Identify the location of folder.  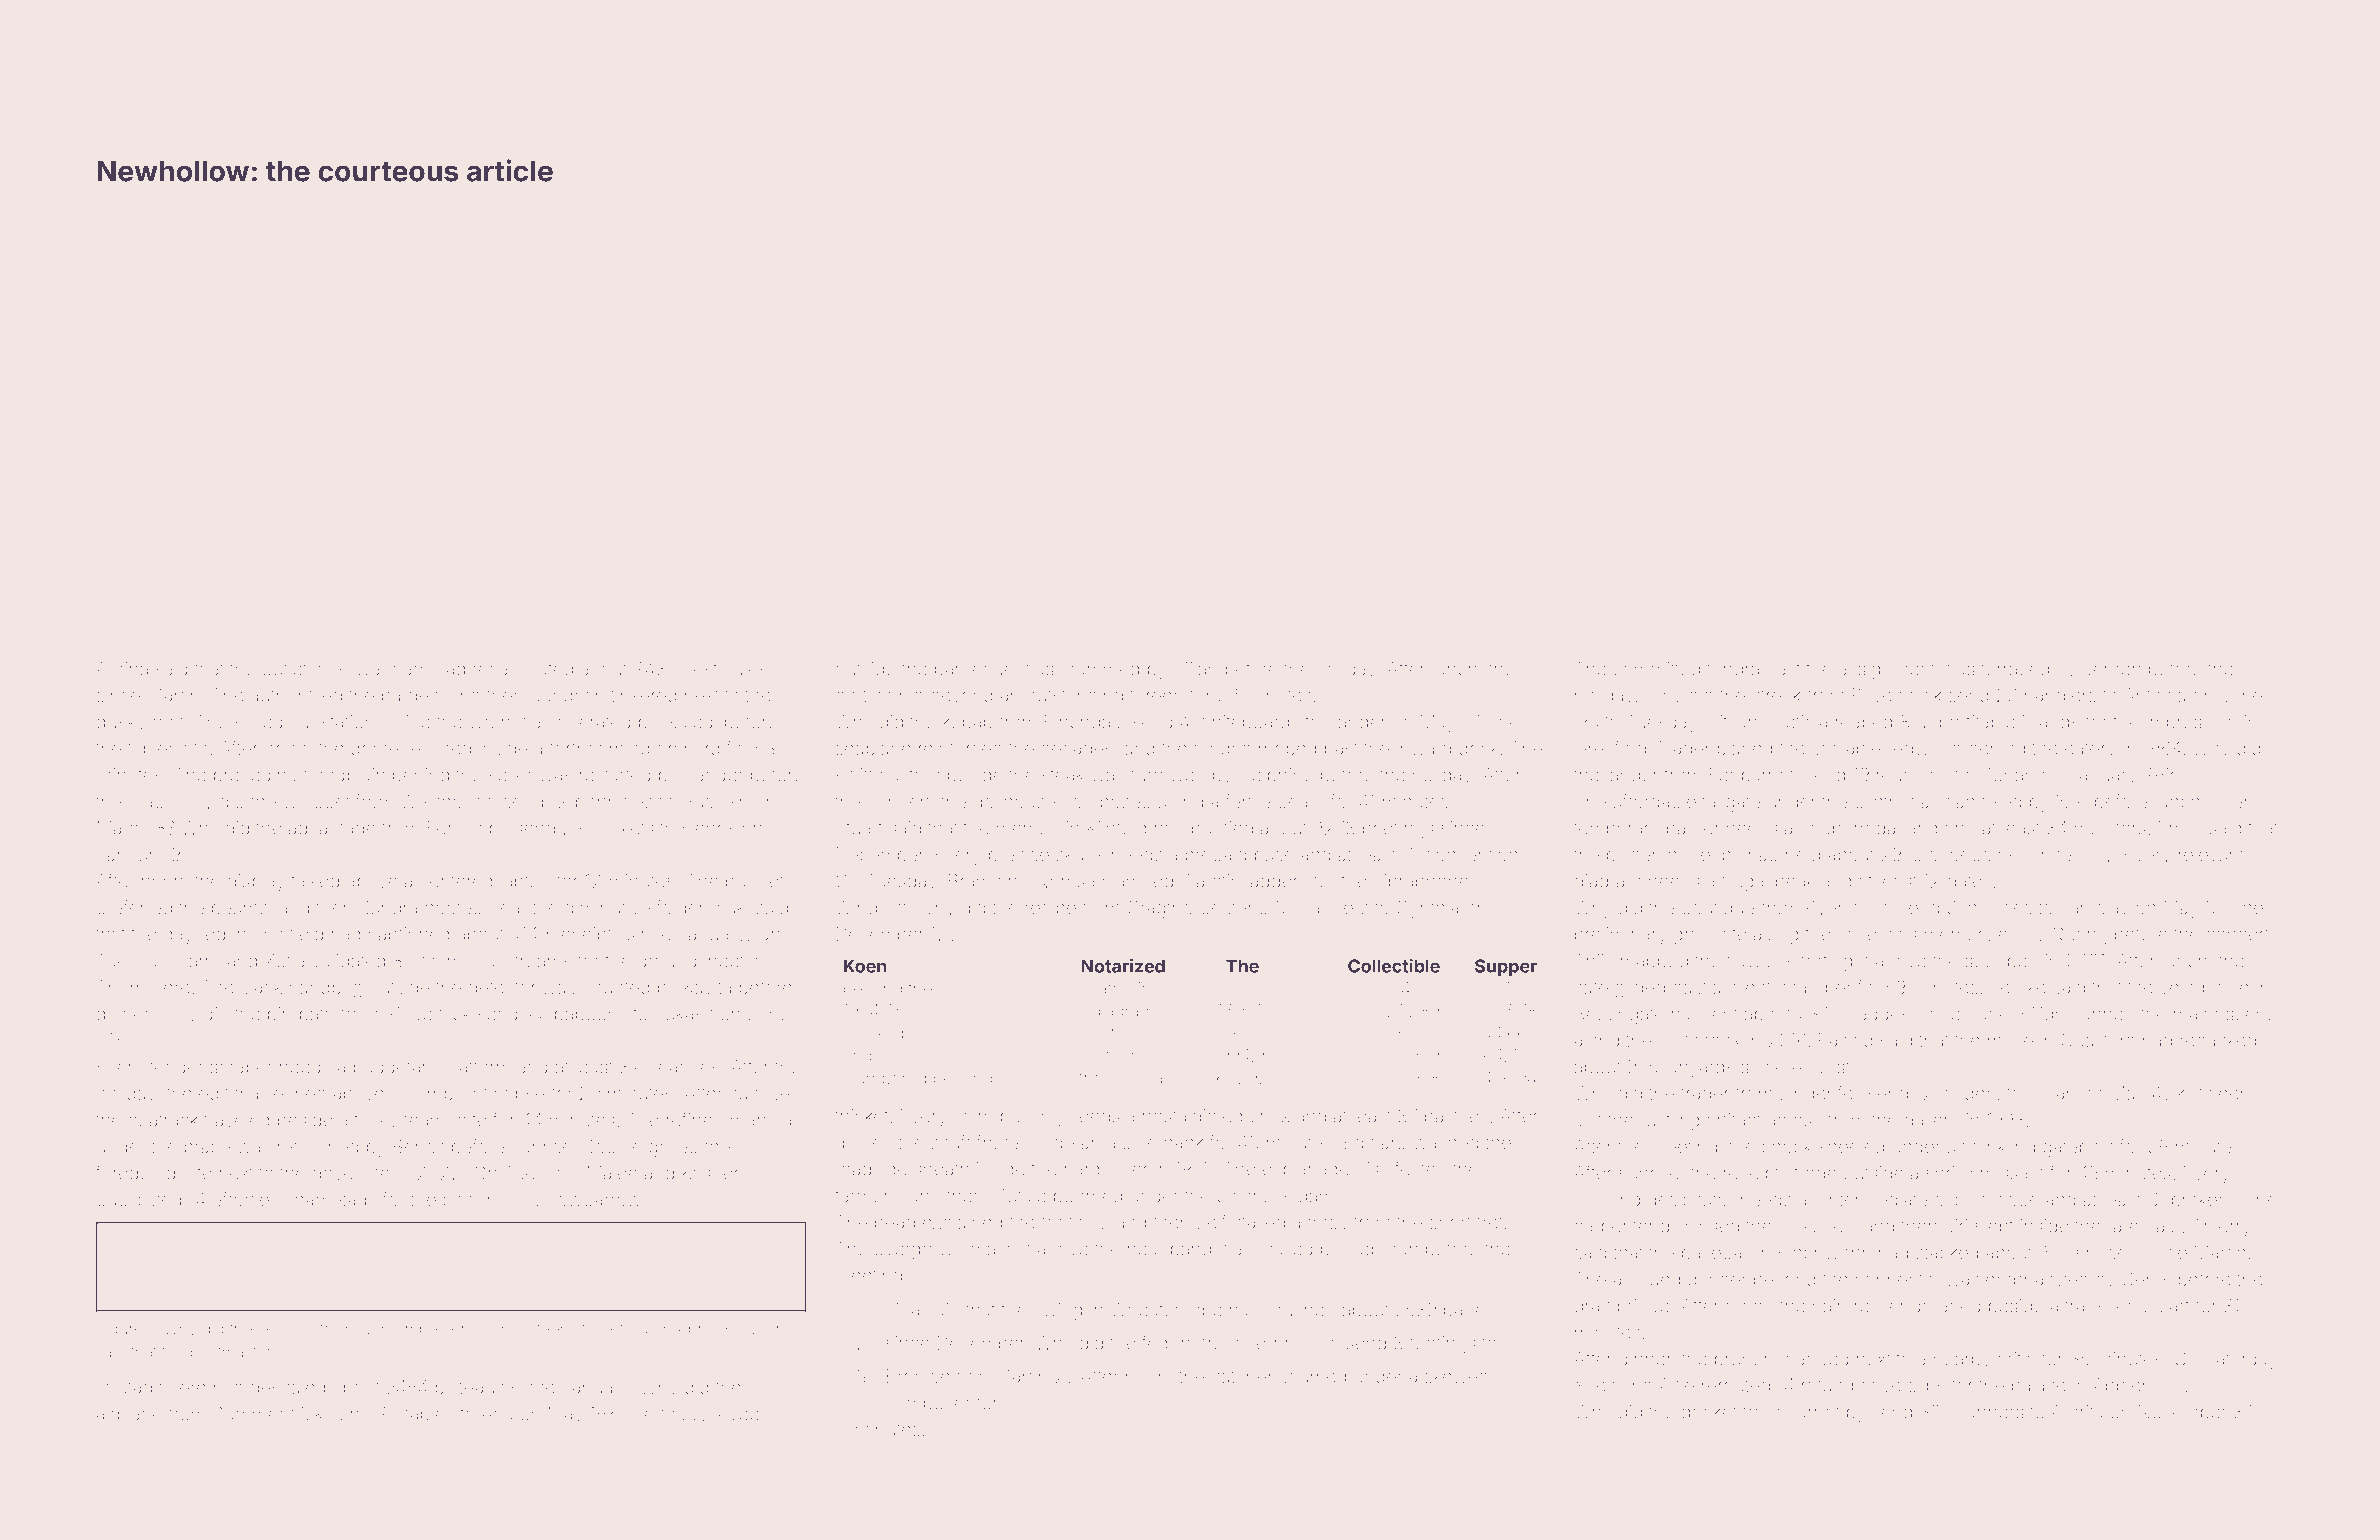
(680, 907).
